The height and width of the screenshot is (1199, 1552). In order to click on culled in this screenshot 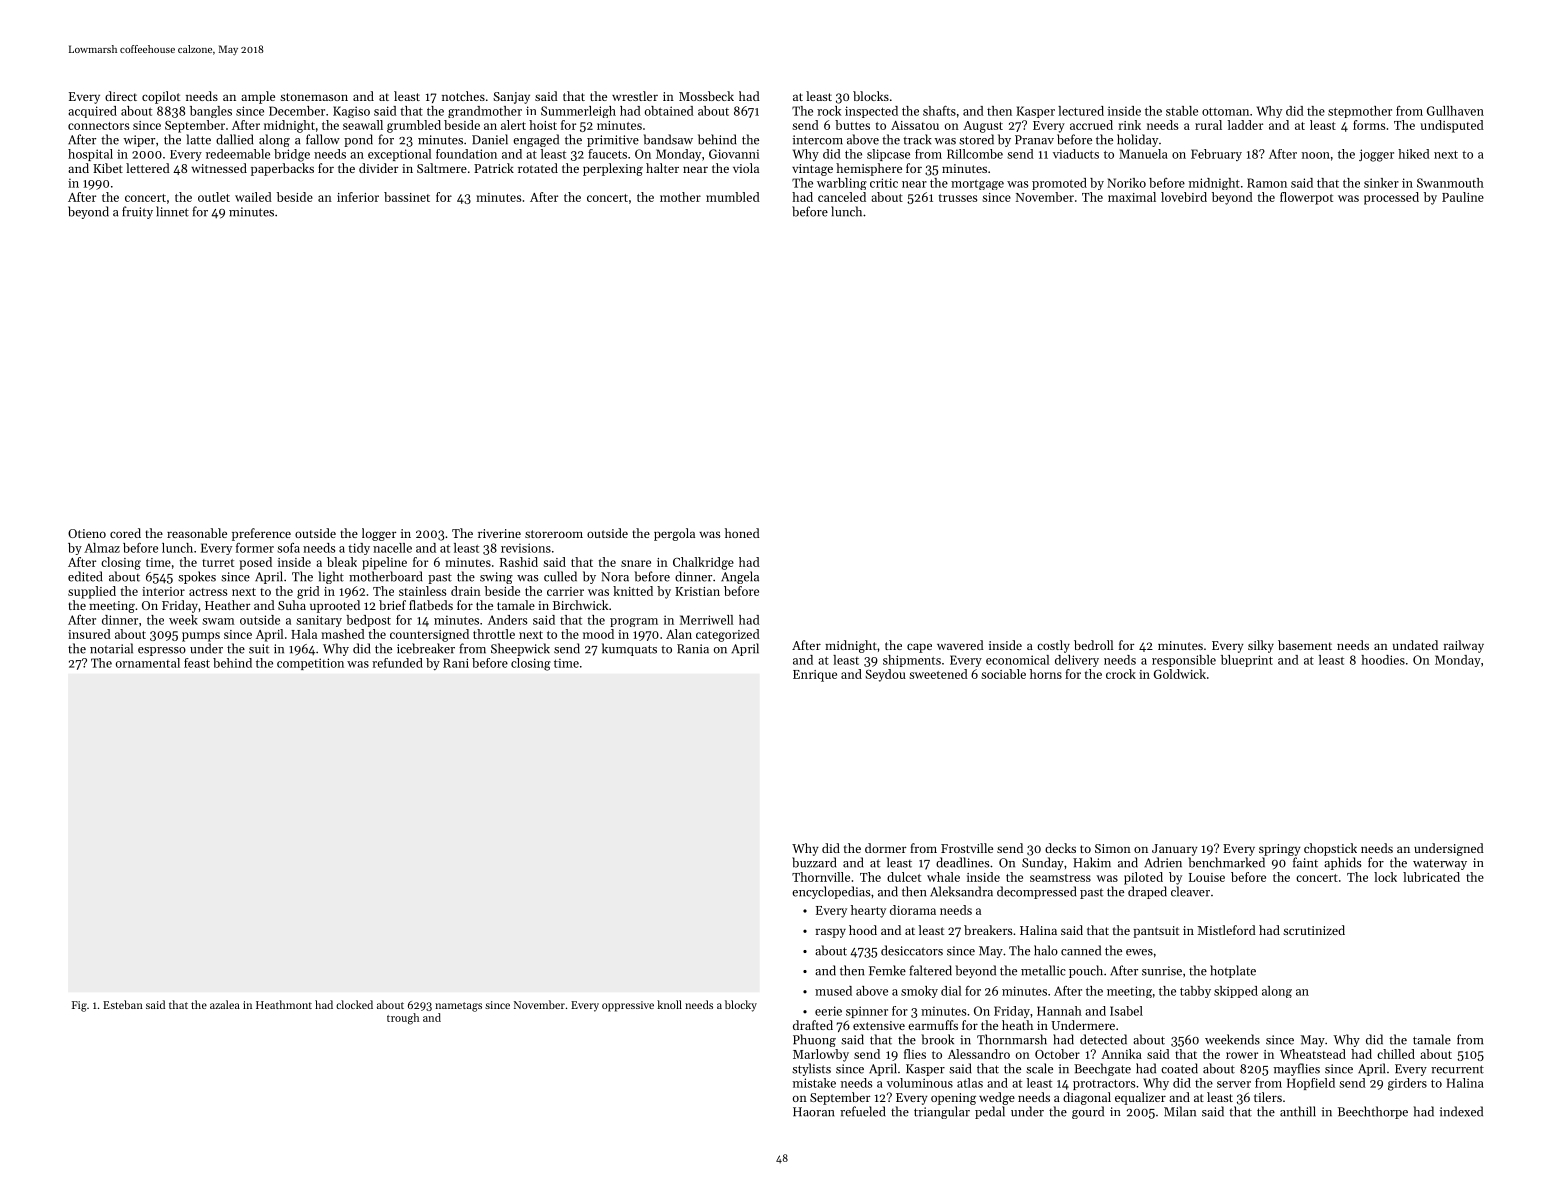, I will do `click(560, 576)`.
